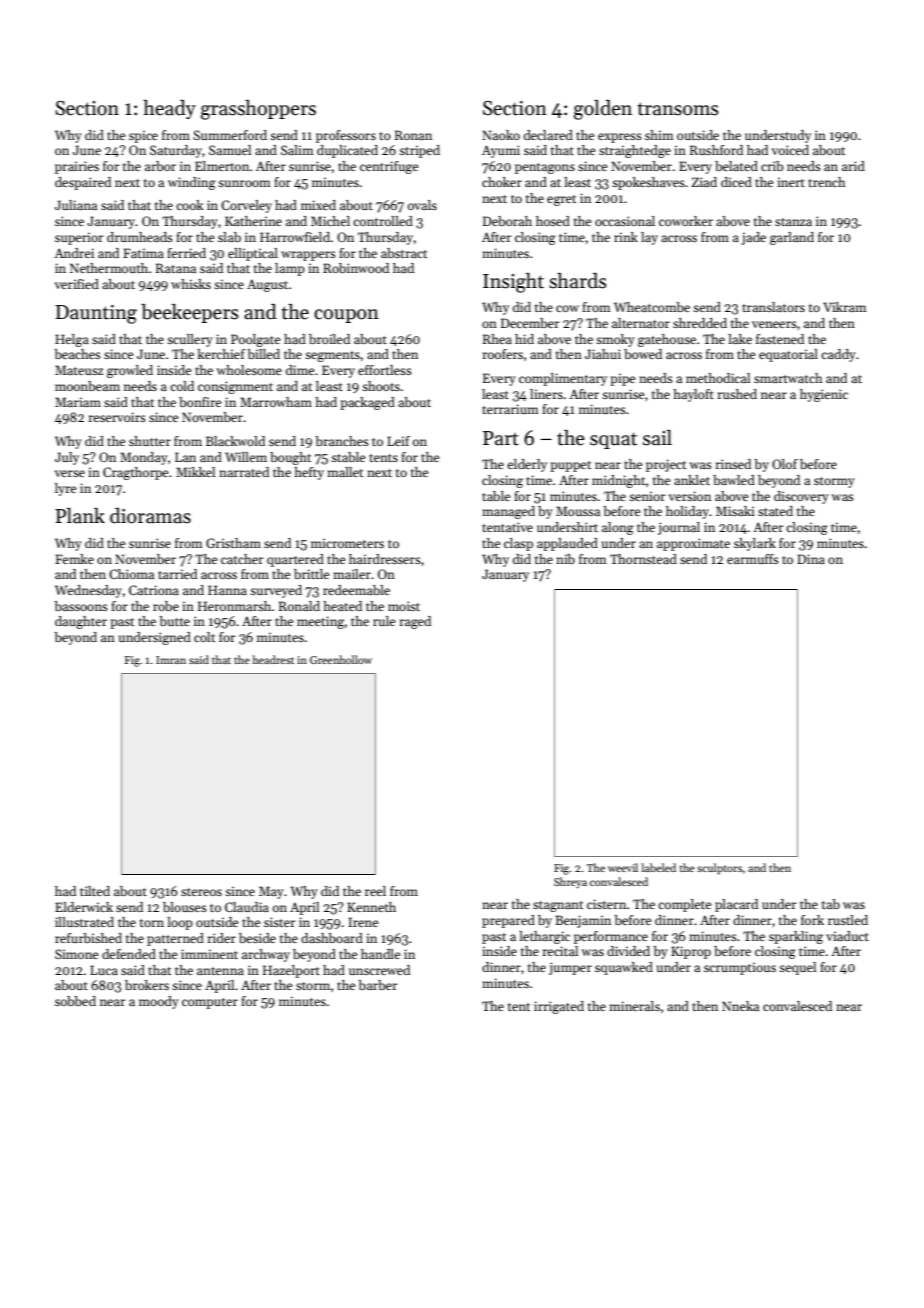 The height and width of the image is (1308, 924). Describe the element at coordinates (719, 869) in the image. I see `sculptors` at that location.
